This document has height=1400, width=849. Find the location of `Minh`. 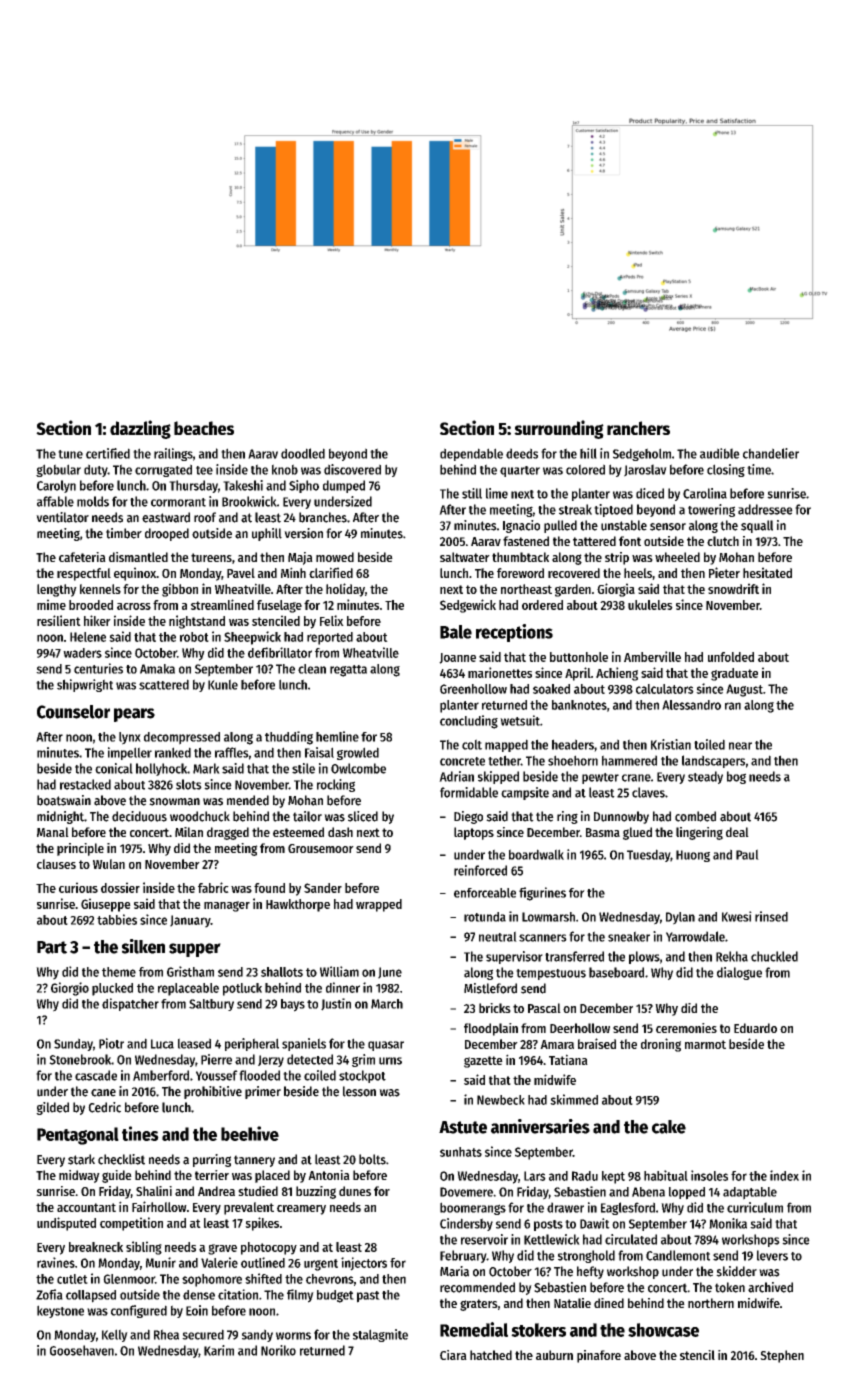

Minh is located at coordinates (293, 572).
